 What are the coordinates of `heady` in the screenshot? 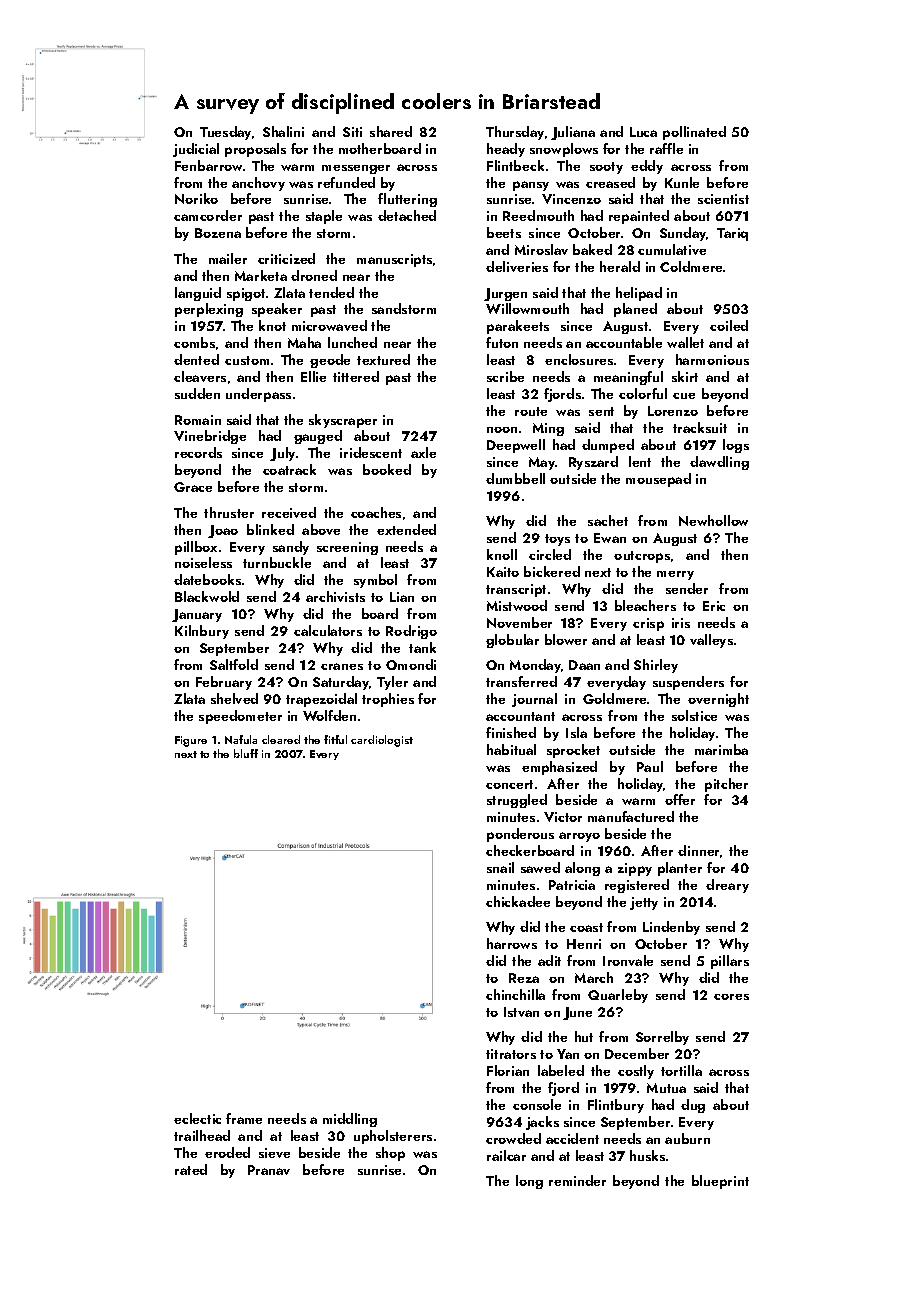 It's located at (506, 150).
